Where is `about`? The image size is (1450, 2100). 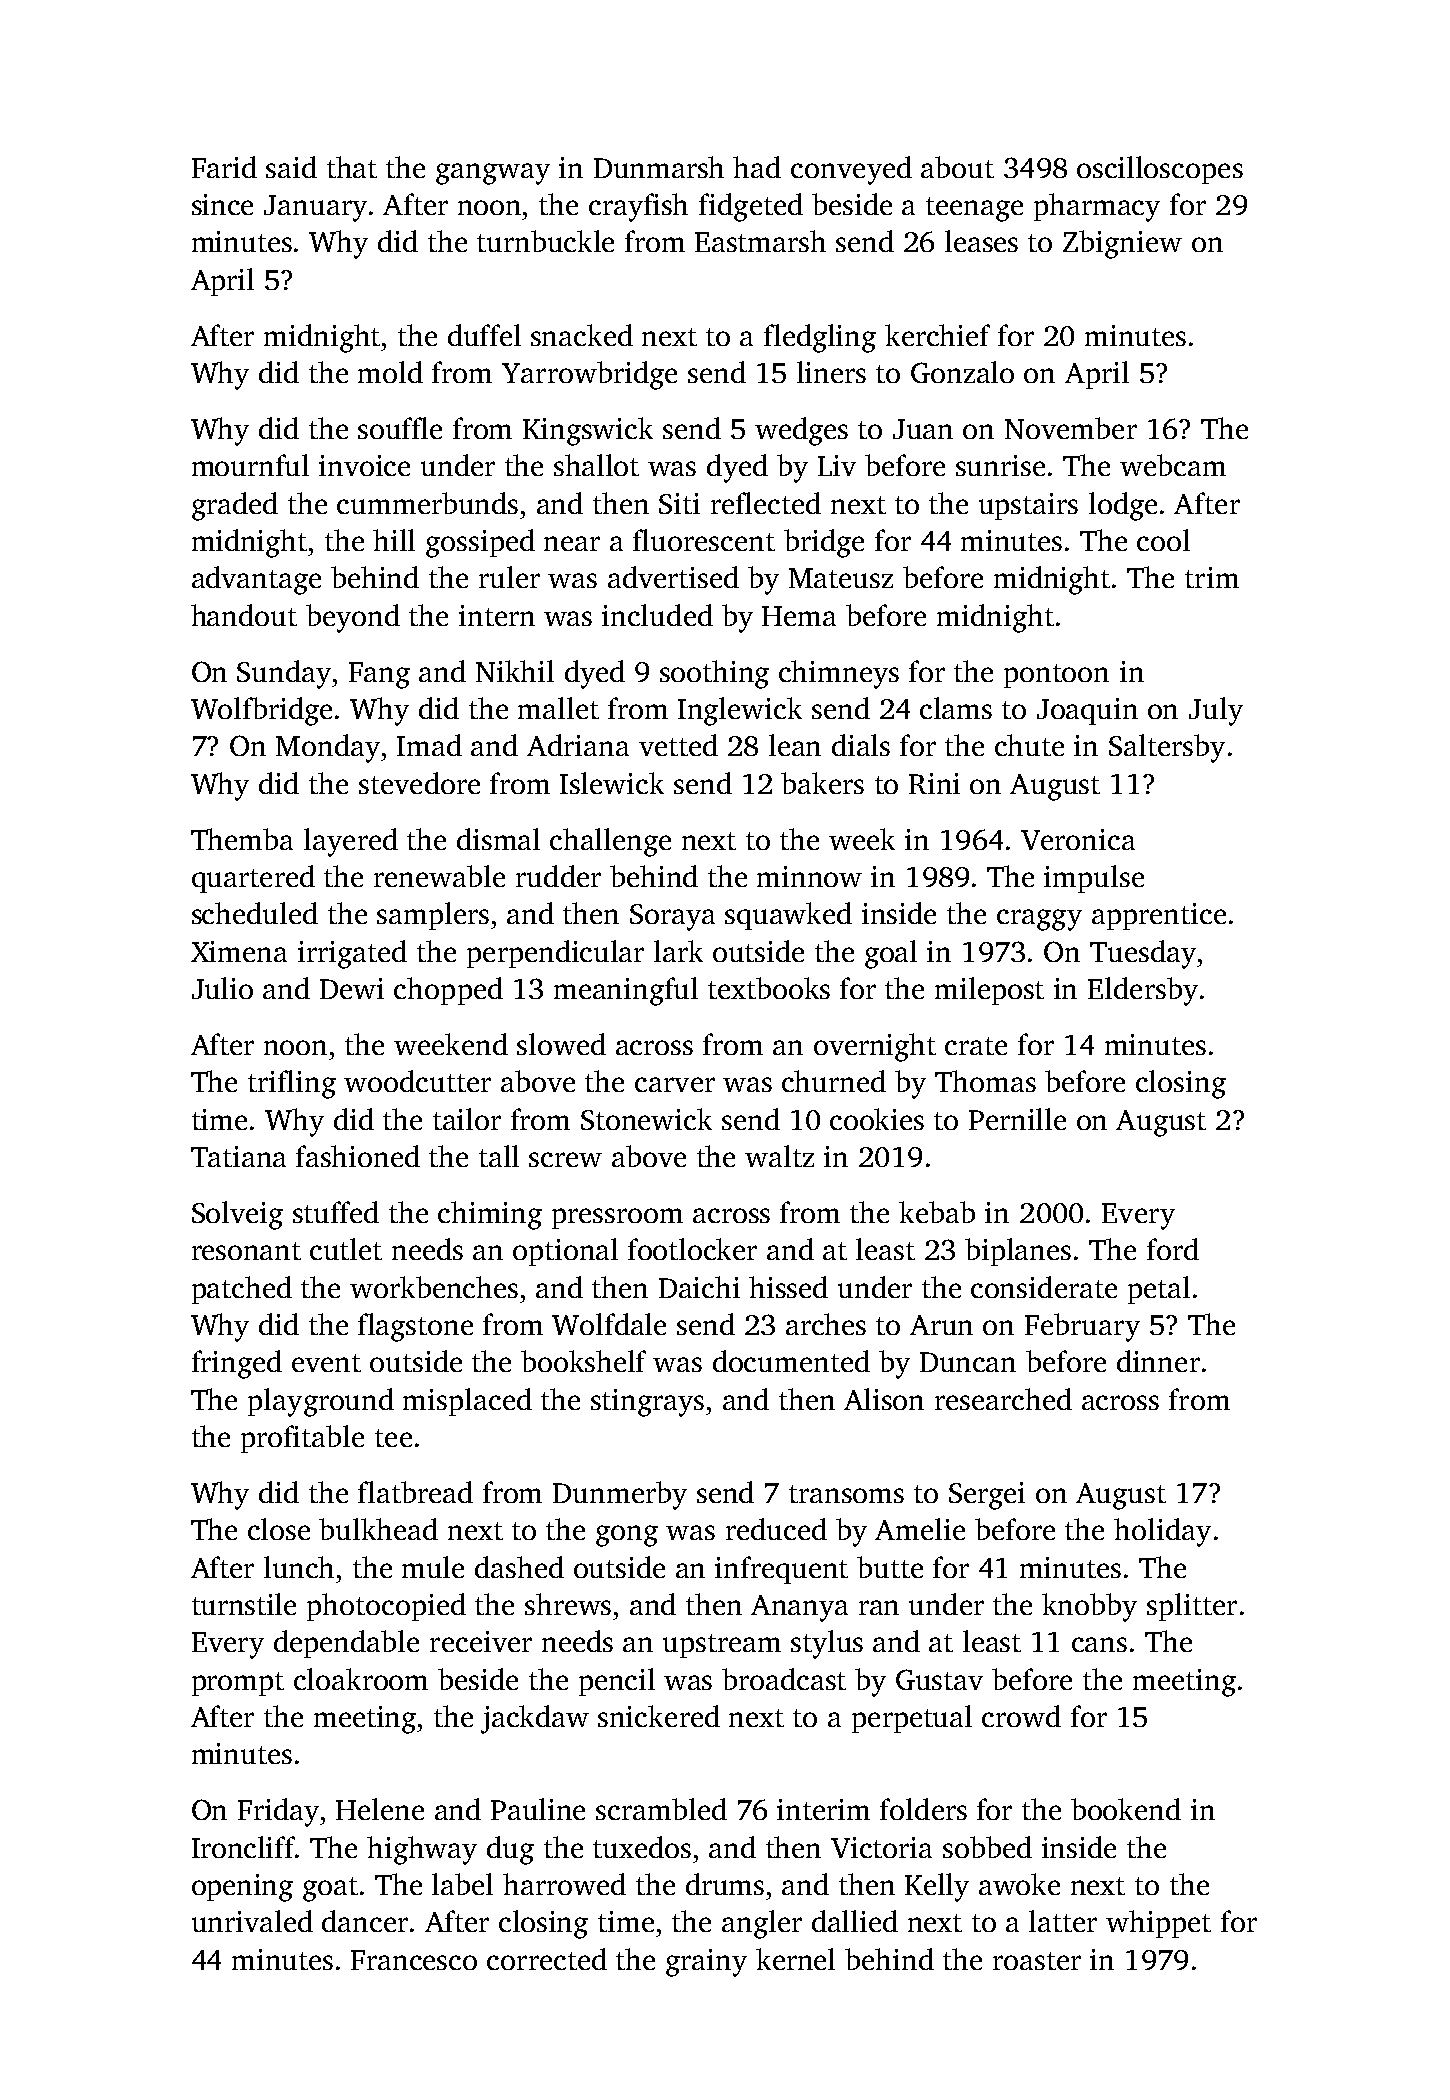
about is located at coordinates (957, 167).
